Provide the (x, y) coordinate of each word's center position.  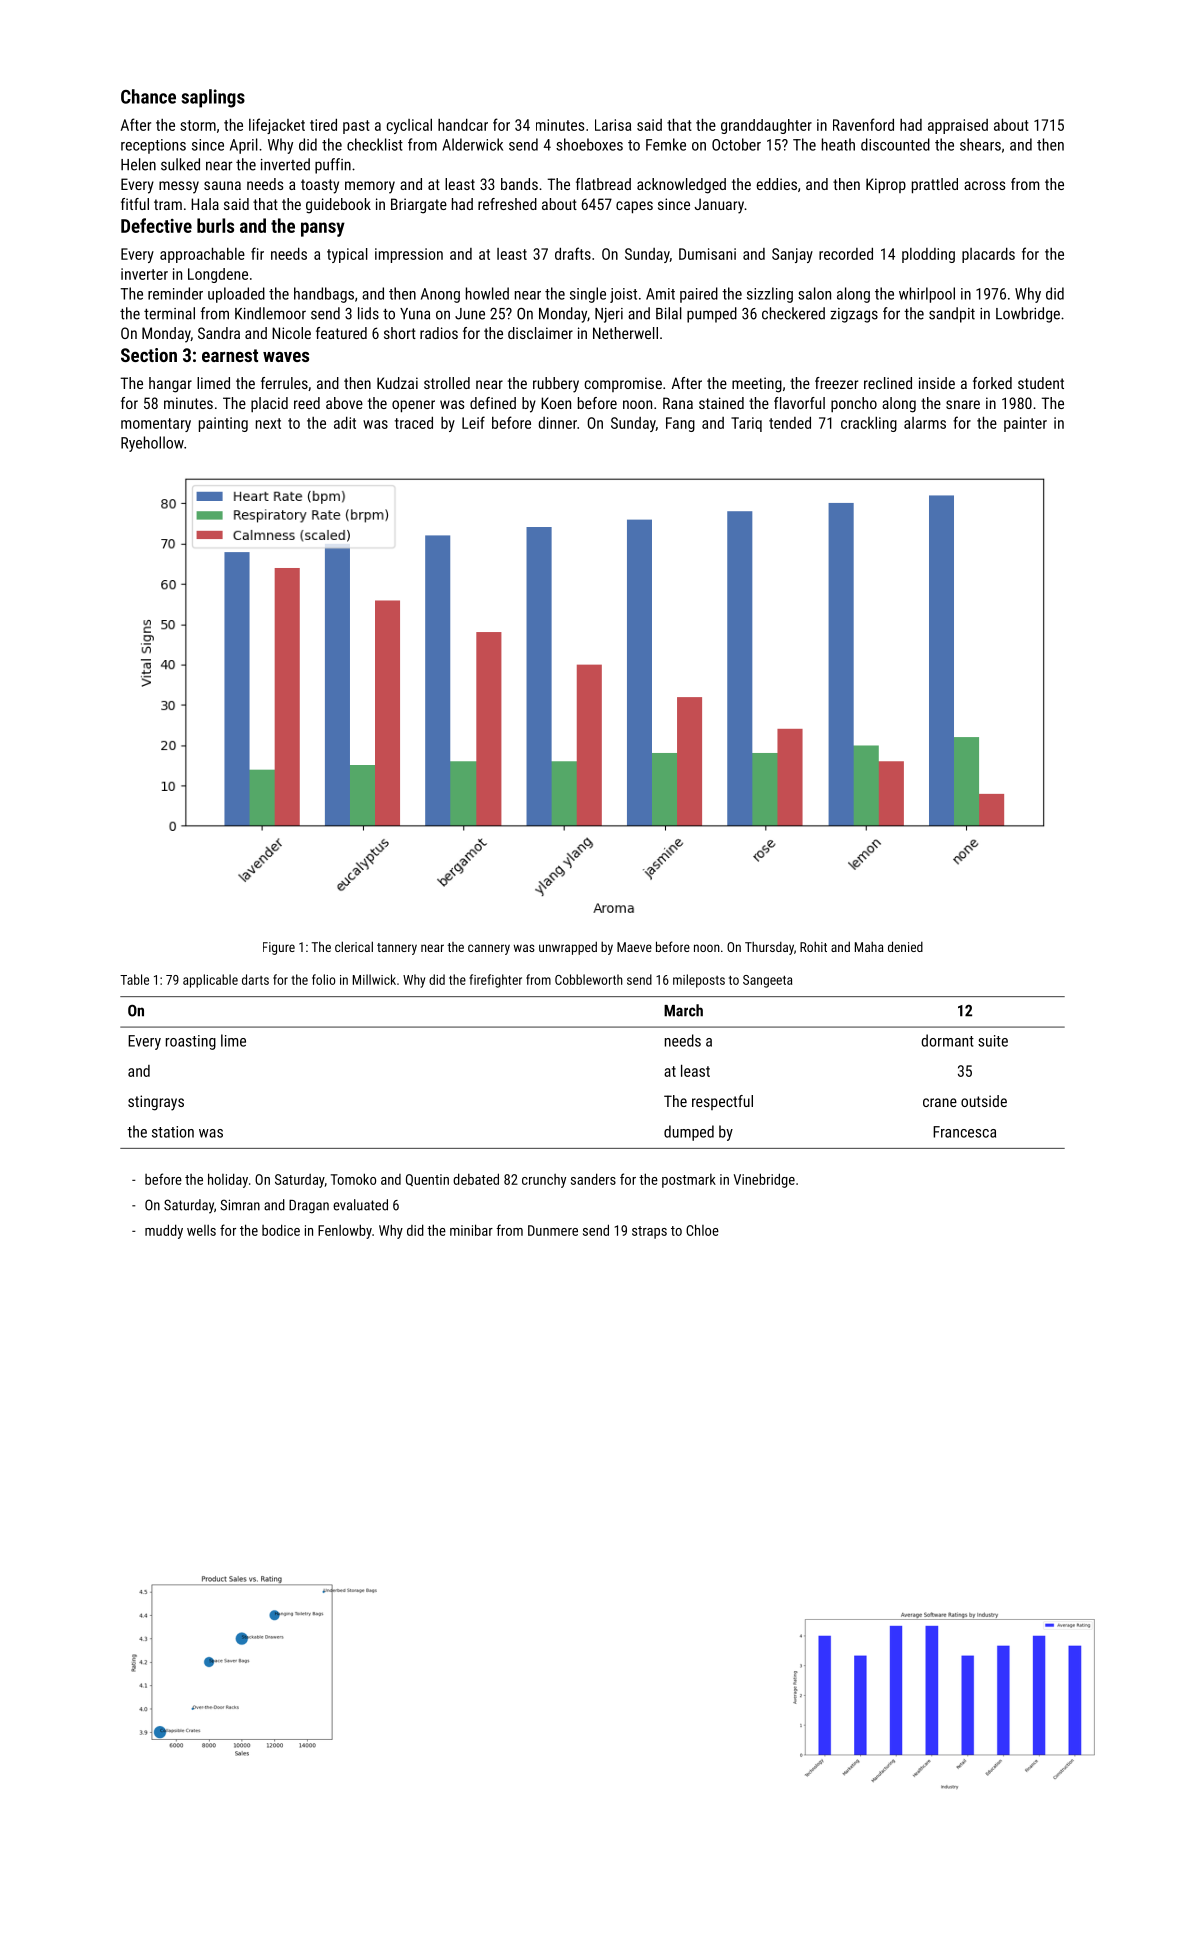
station (173, 1132)
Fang (680, 424)
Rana (678, 403)
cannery (489, 949)
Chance (148, 96)
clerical (354, 946)
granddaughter (766, 126)
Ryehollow (152, 444)
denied (905, 946)
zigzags (854, 315)
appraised (958, 126)
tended (790, 423)
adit (345, 423)
